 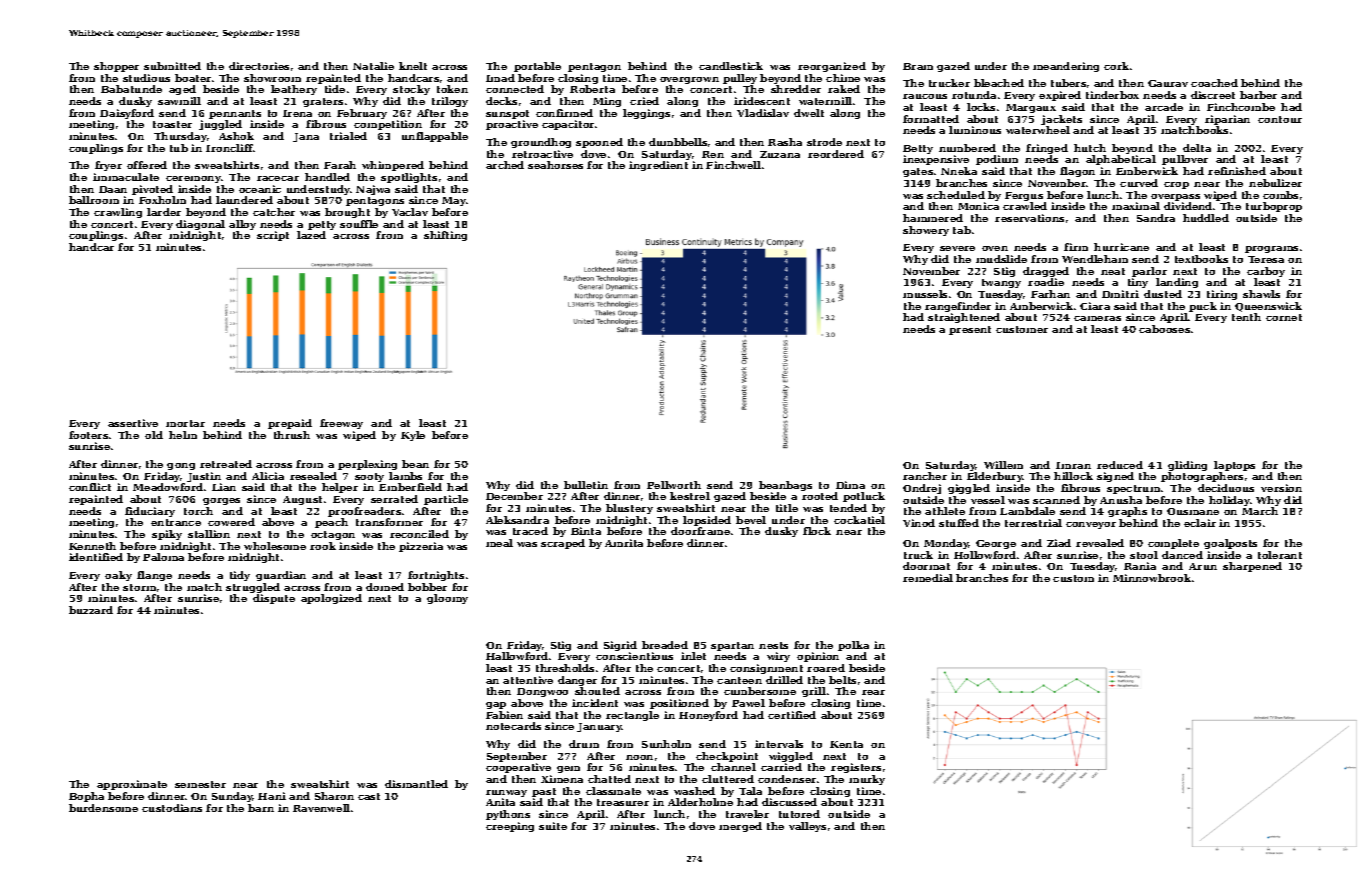 I want to click on spartan, so click(x=732, y=646).
